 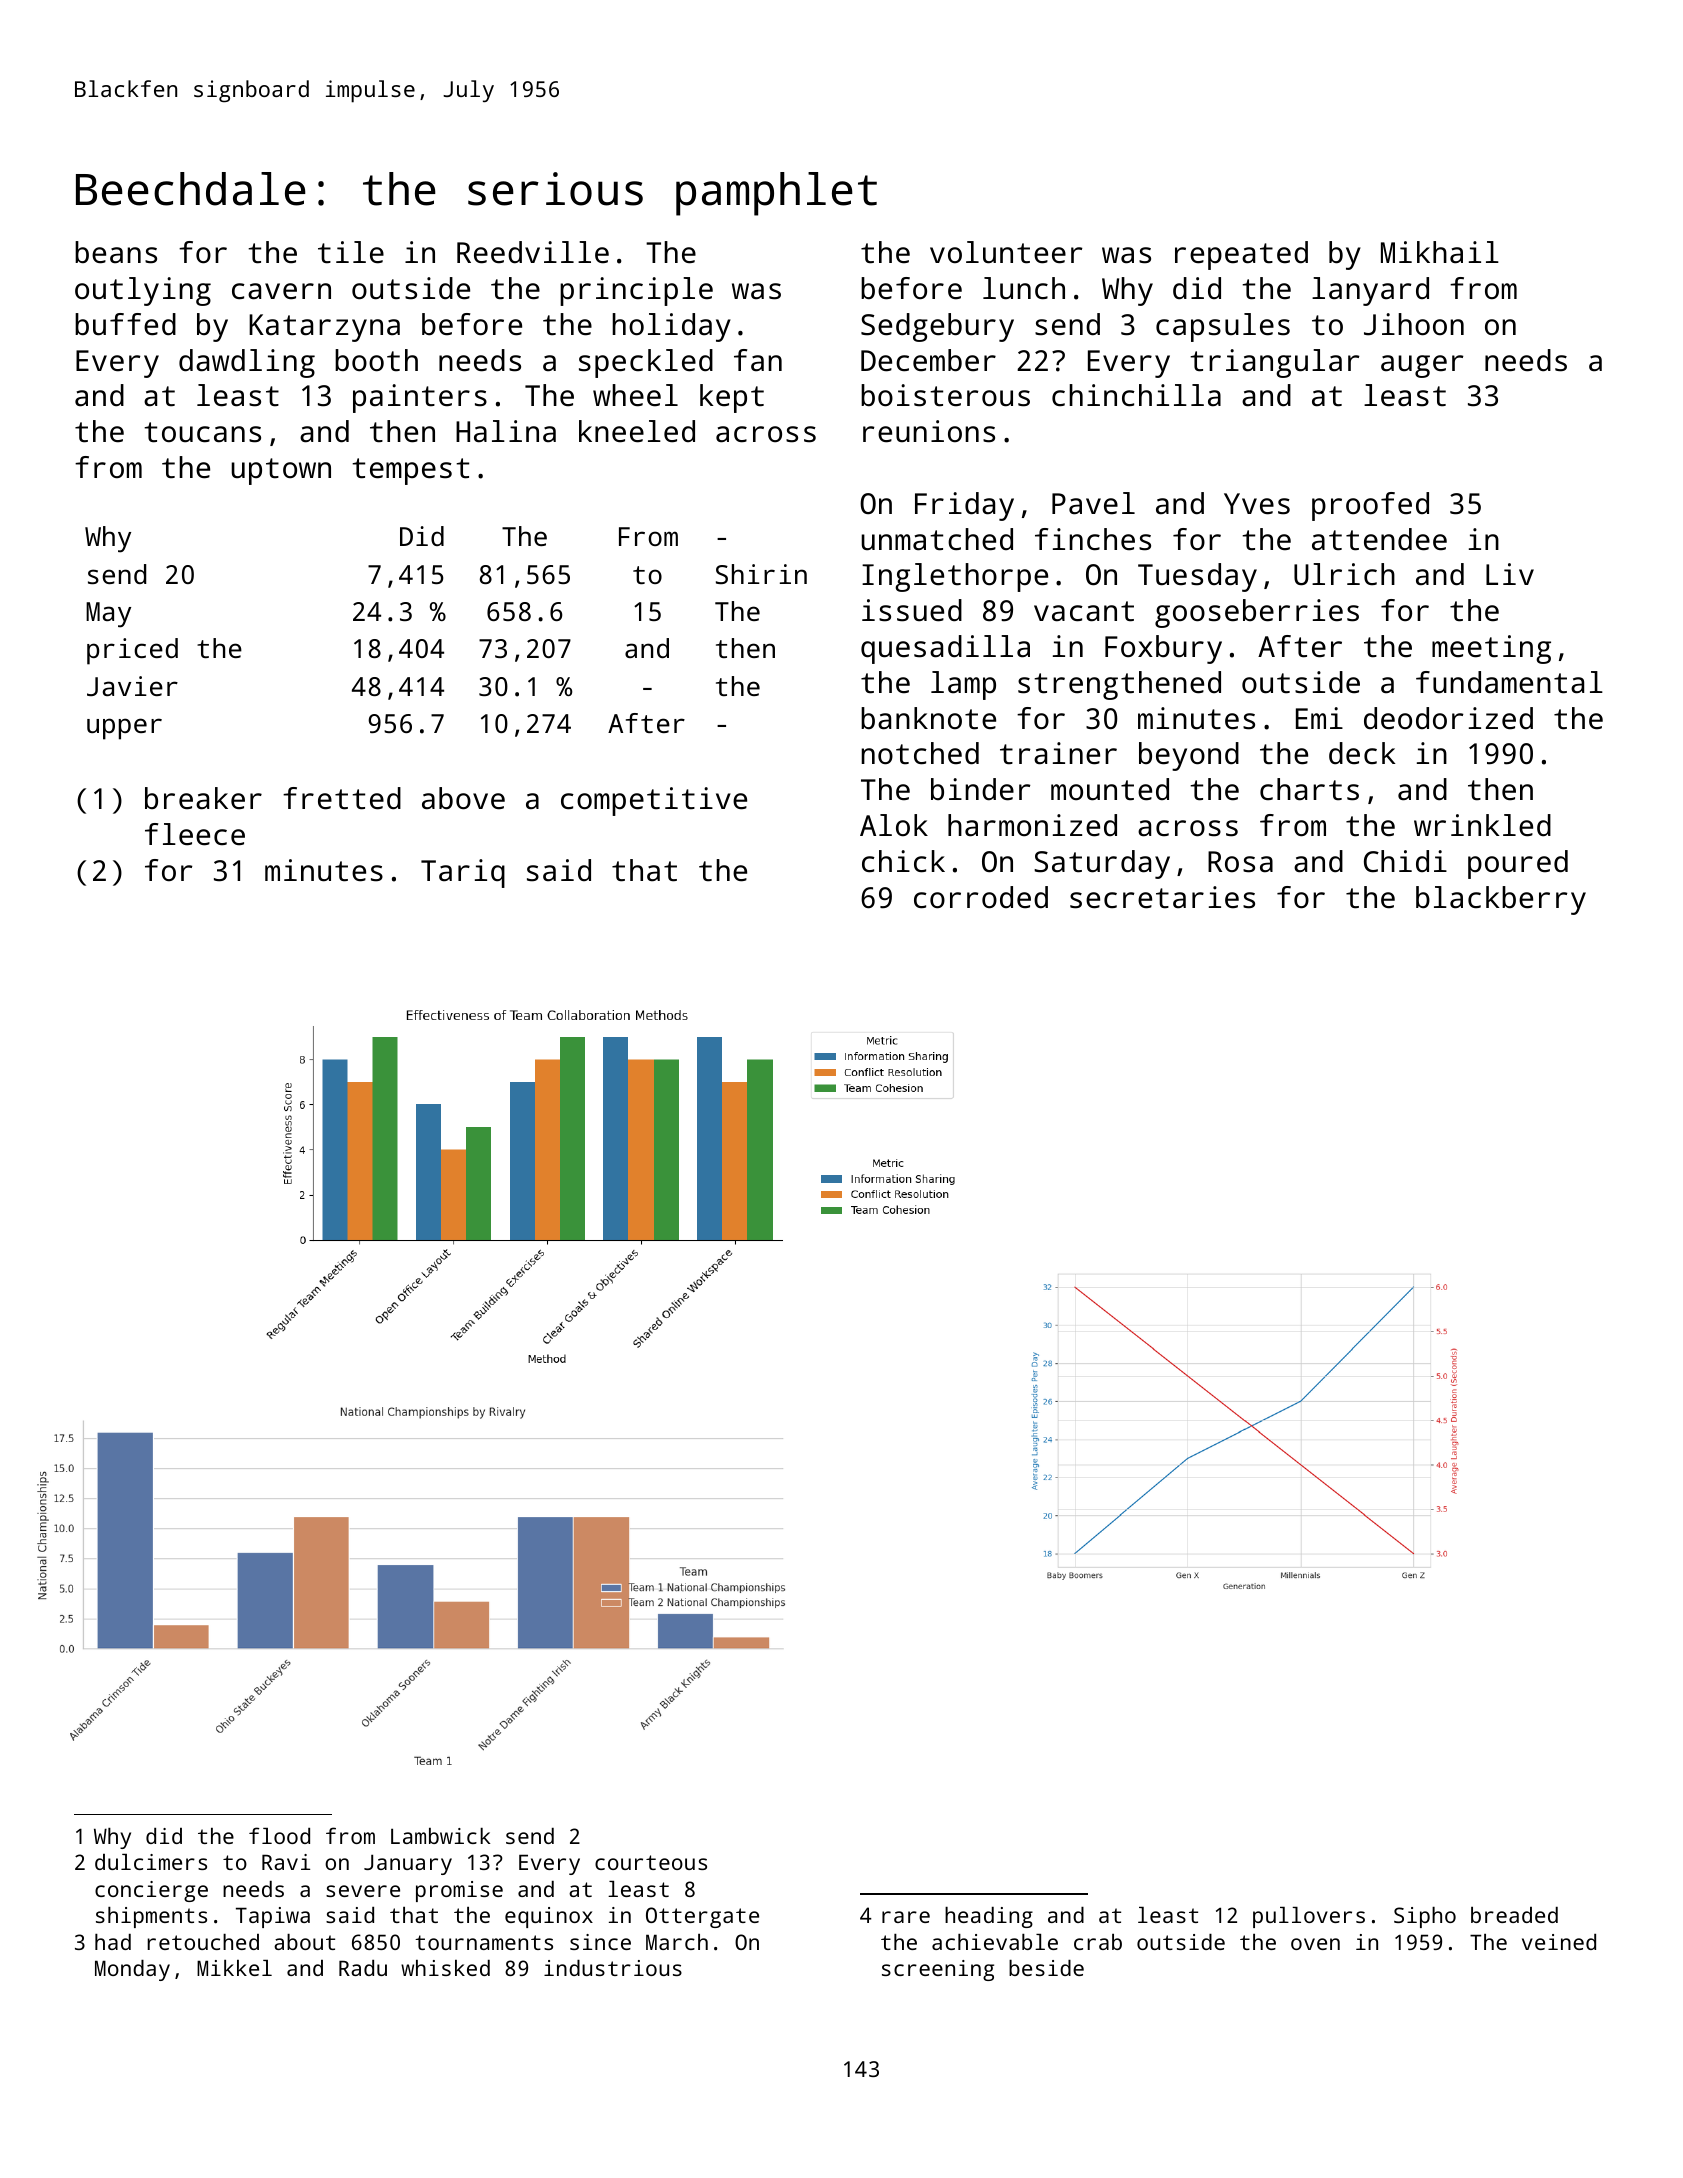 What do you see at coordinates (202, 432) in the image?
I see `toucans` at bounding box center [202, 432].
